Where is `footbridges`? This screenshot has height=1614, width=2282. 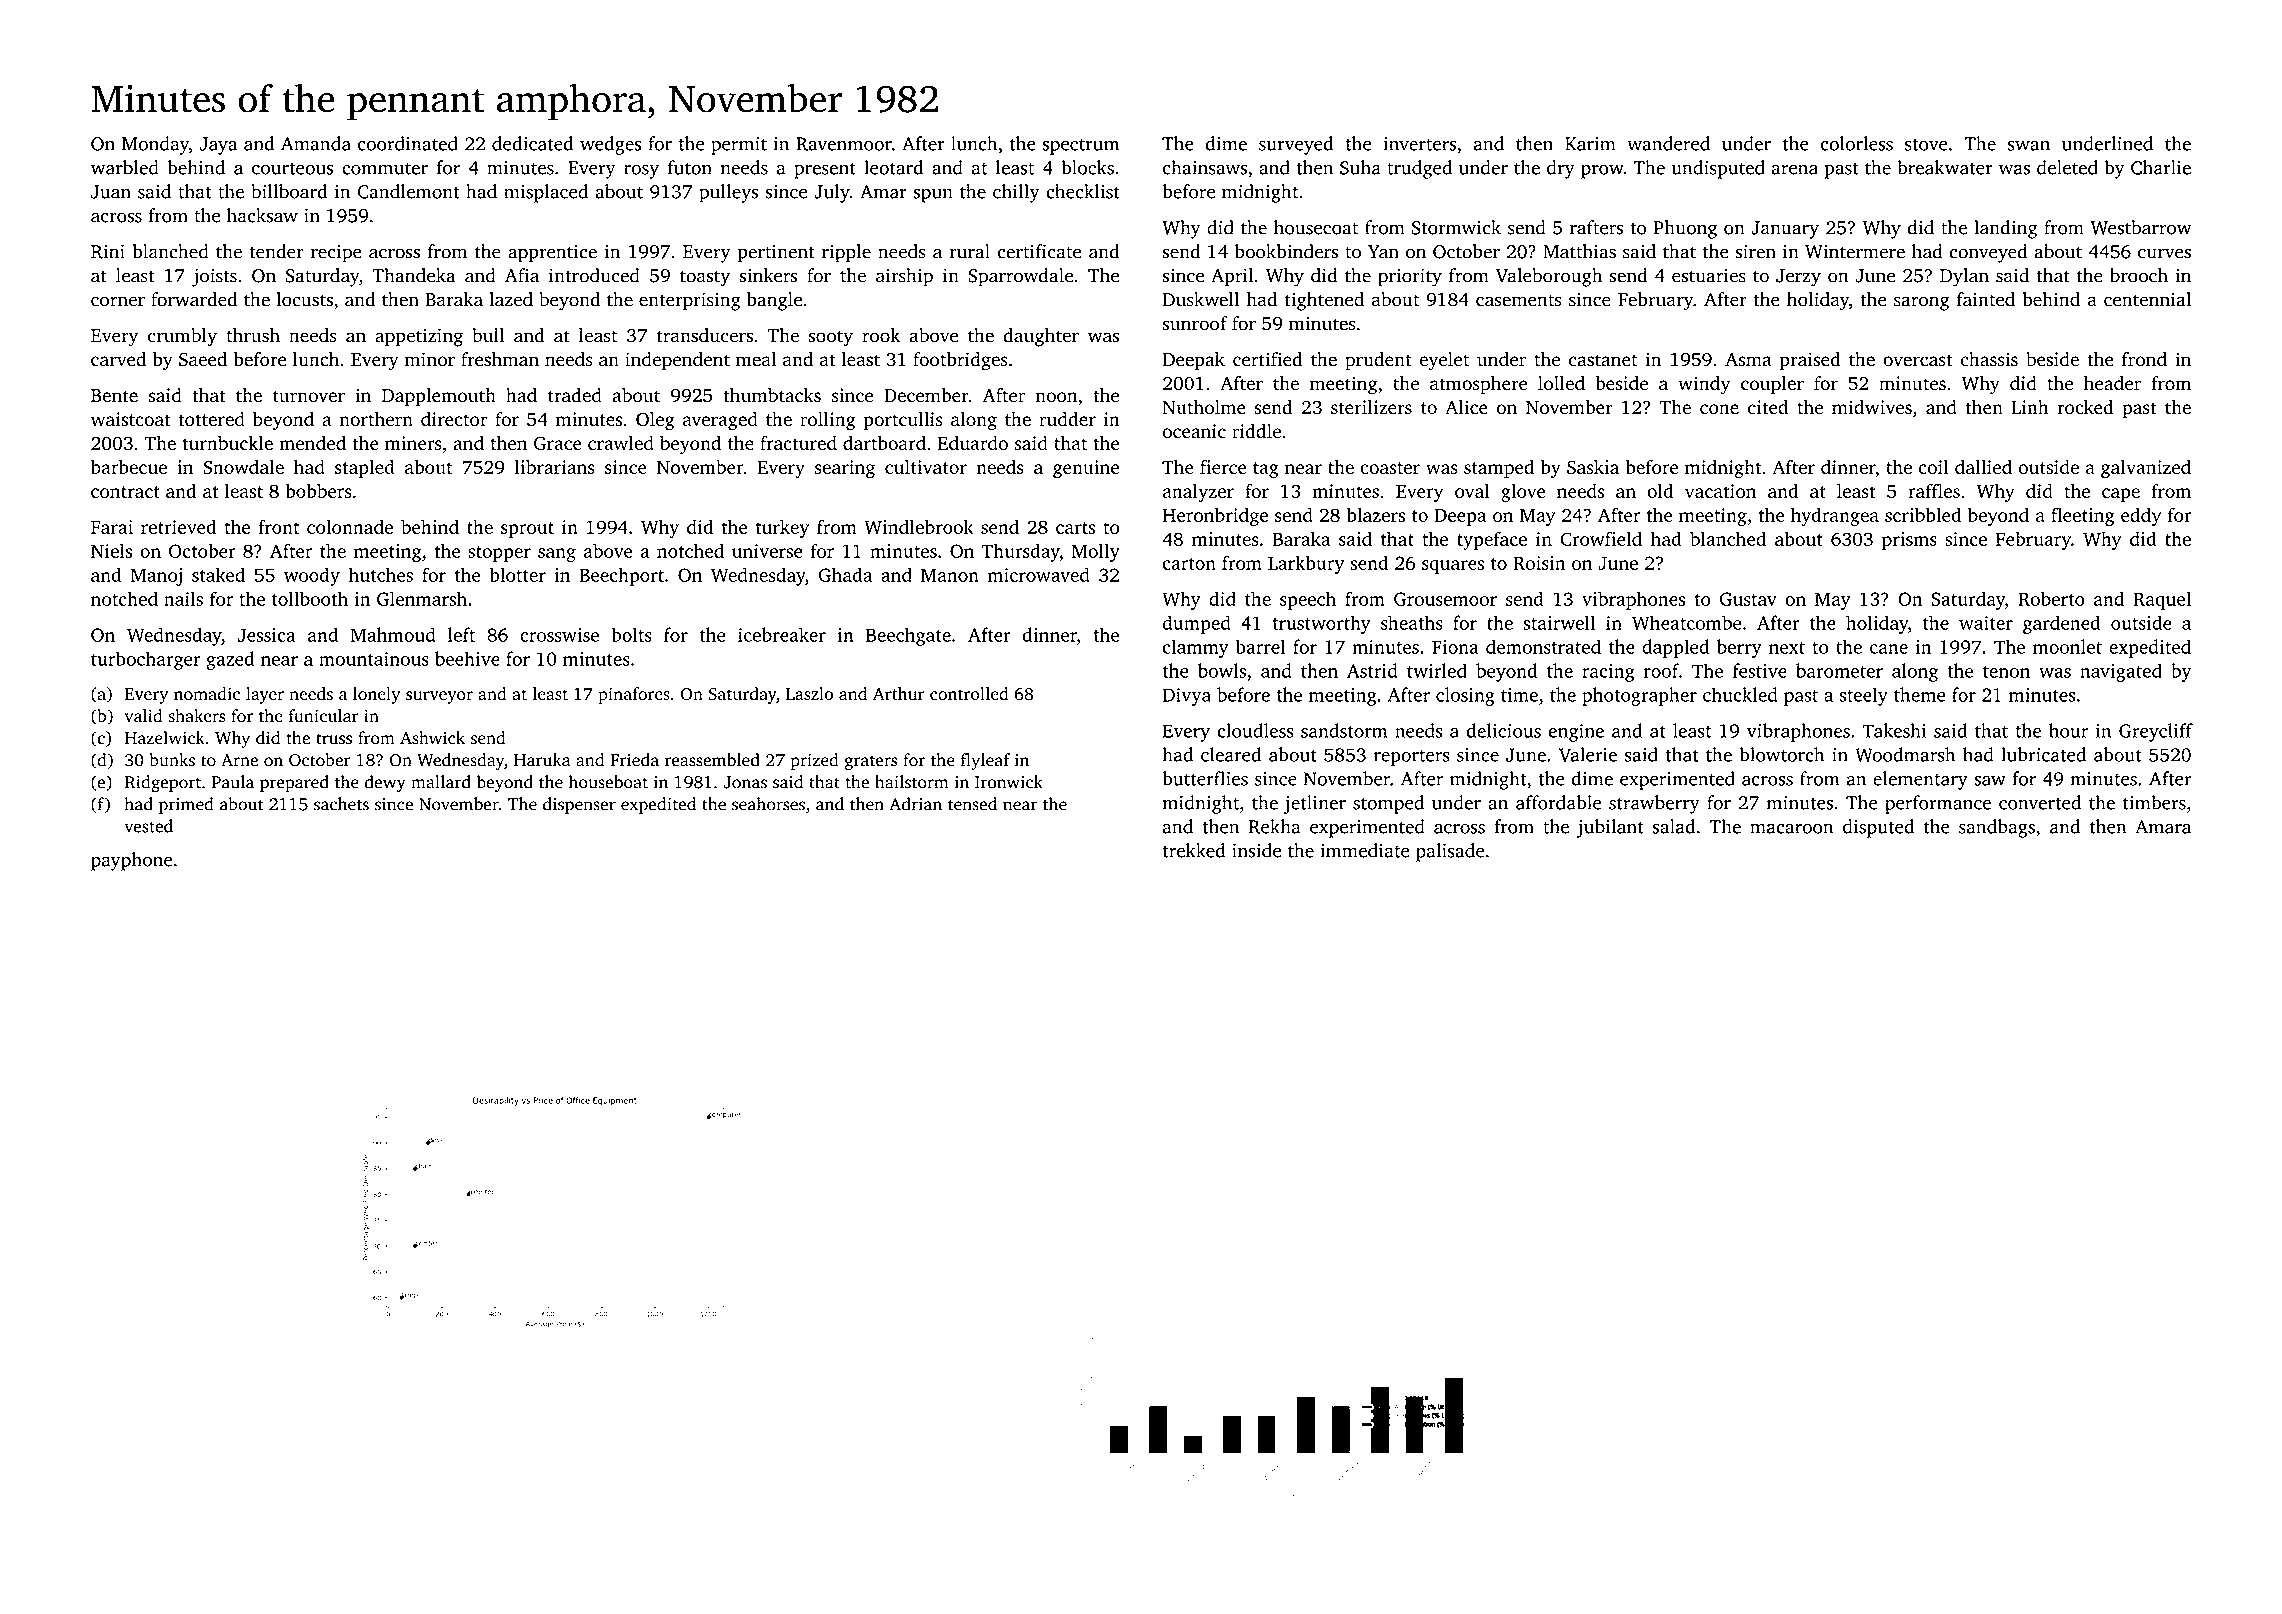
footbridges is located at coordinates (960, 361).
